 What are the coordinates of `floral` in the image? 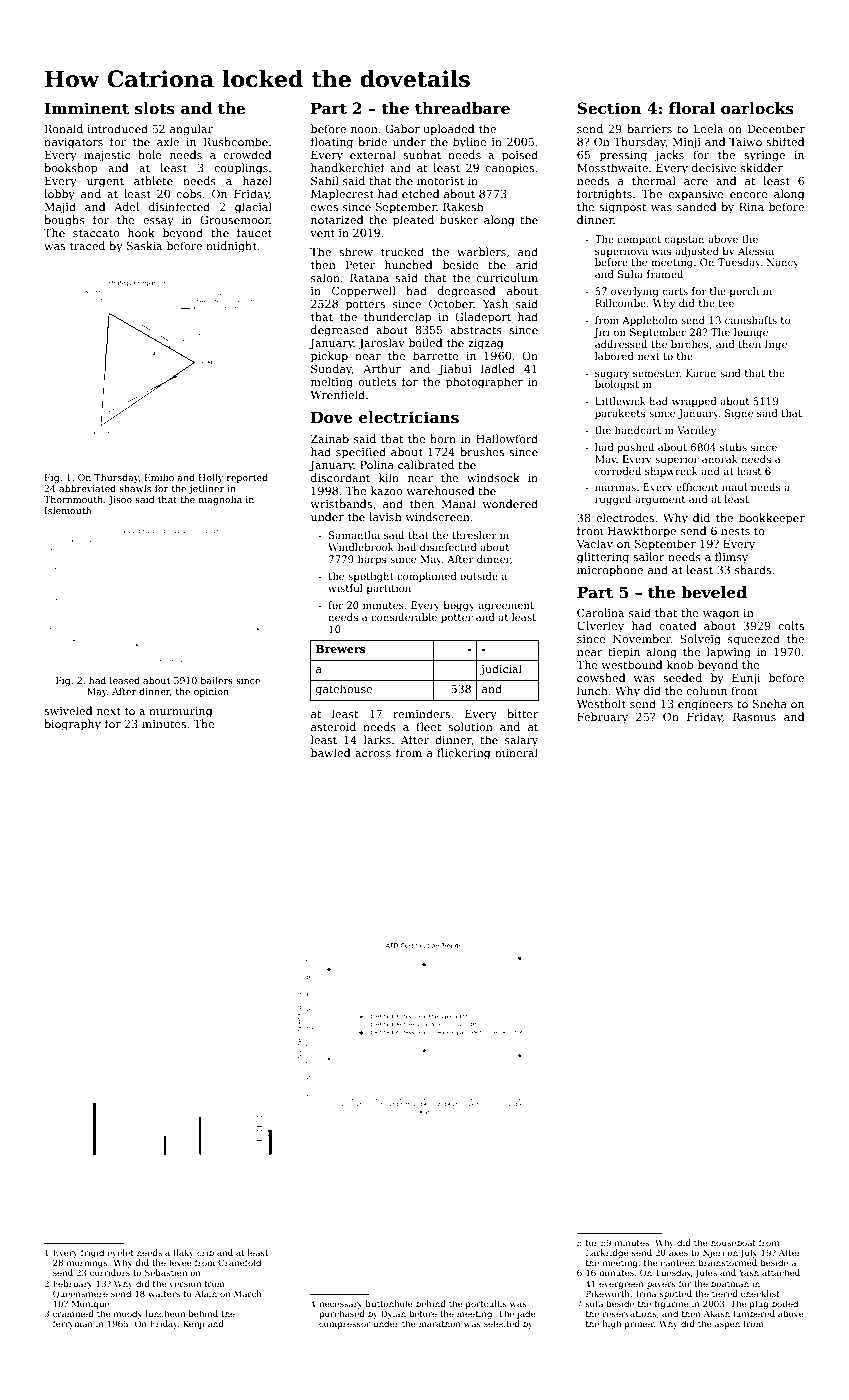 It's located at (692, 108).
